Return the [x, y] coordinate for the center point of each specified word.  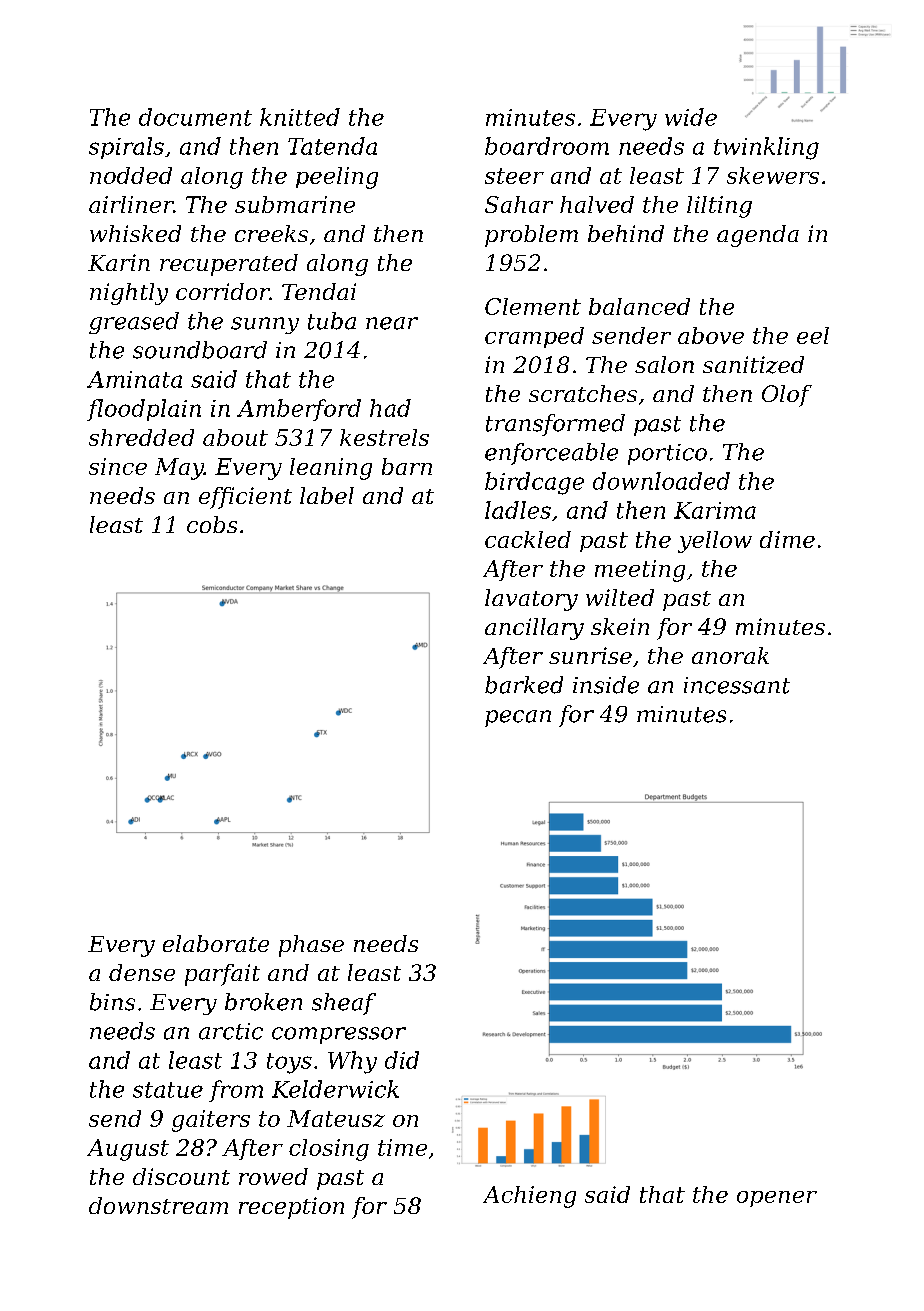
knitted [300, 117]
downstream [158, 1205]
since [118, 466]
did [402, 1060]
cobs [212, 524]
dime [787, 539]
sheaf [344, 1004]
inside [606, 685]
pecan [518, 718]
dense [142, 972]
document [195, 117]
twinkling [766, 148]
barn [407, 466]
